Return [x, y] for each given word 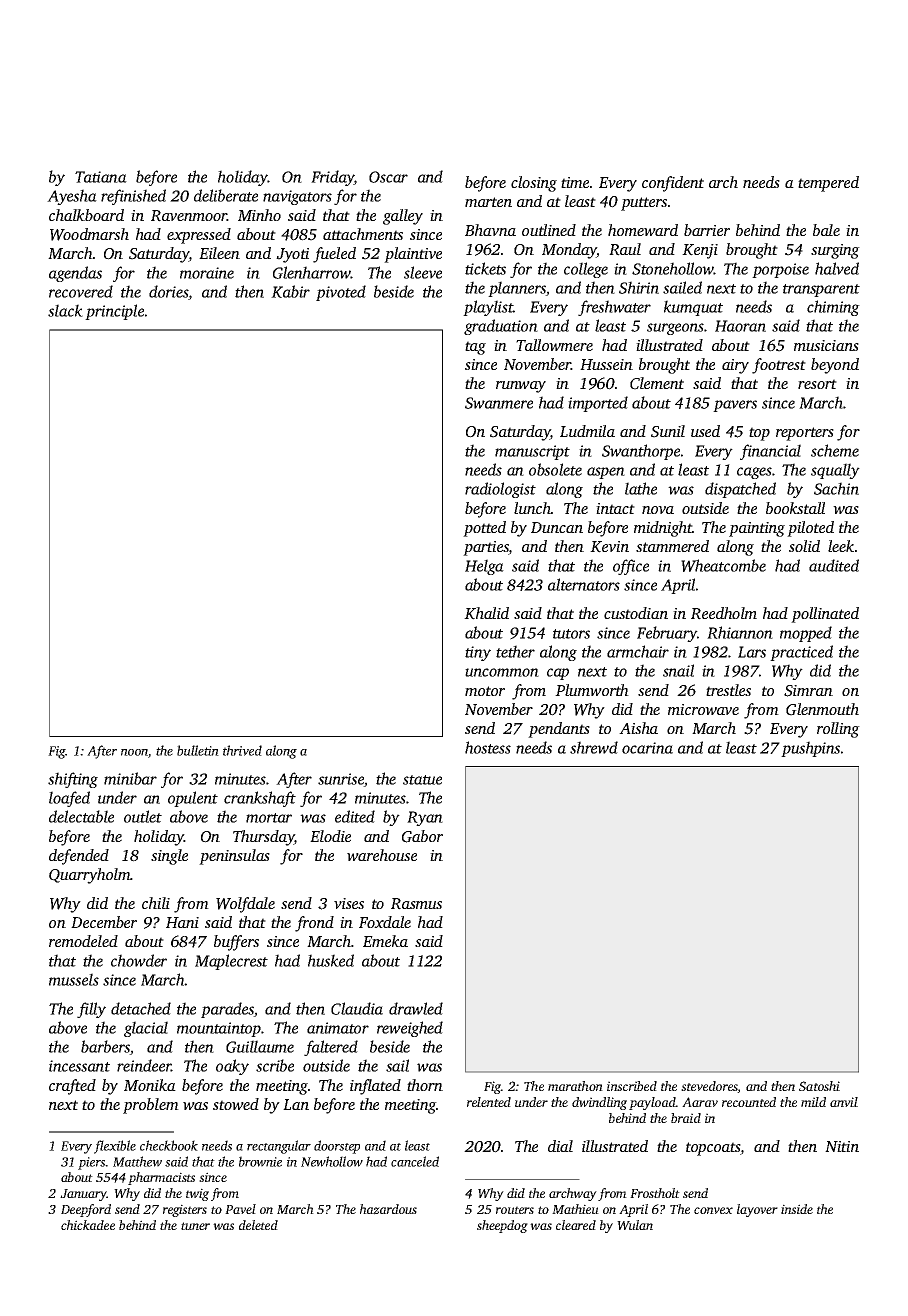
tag [475, 348]
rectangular [279, 1147]
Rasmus [416, 904]
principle [114, 312]
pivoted [341, 293]
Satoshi [819, 1086]
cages [754, 473]
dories [168, 291]
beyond [835, 366]
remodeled [83, 941]
